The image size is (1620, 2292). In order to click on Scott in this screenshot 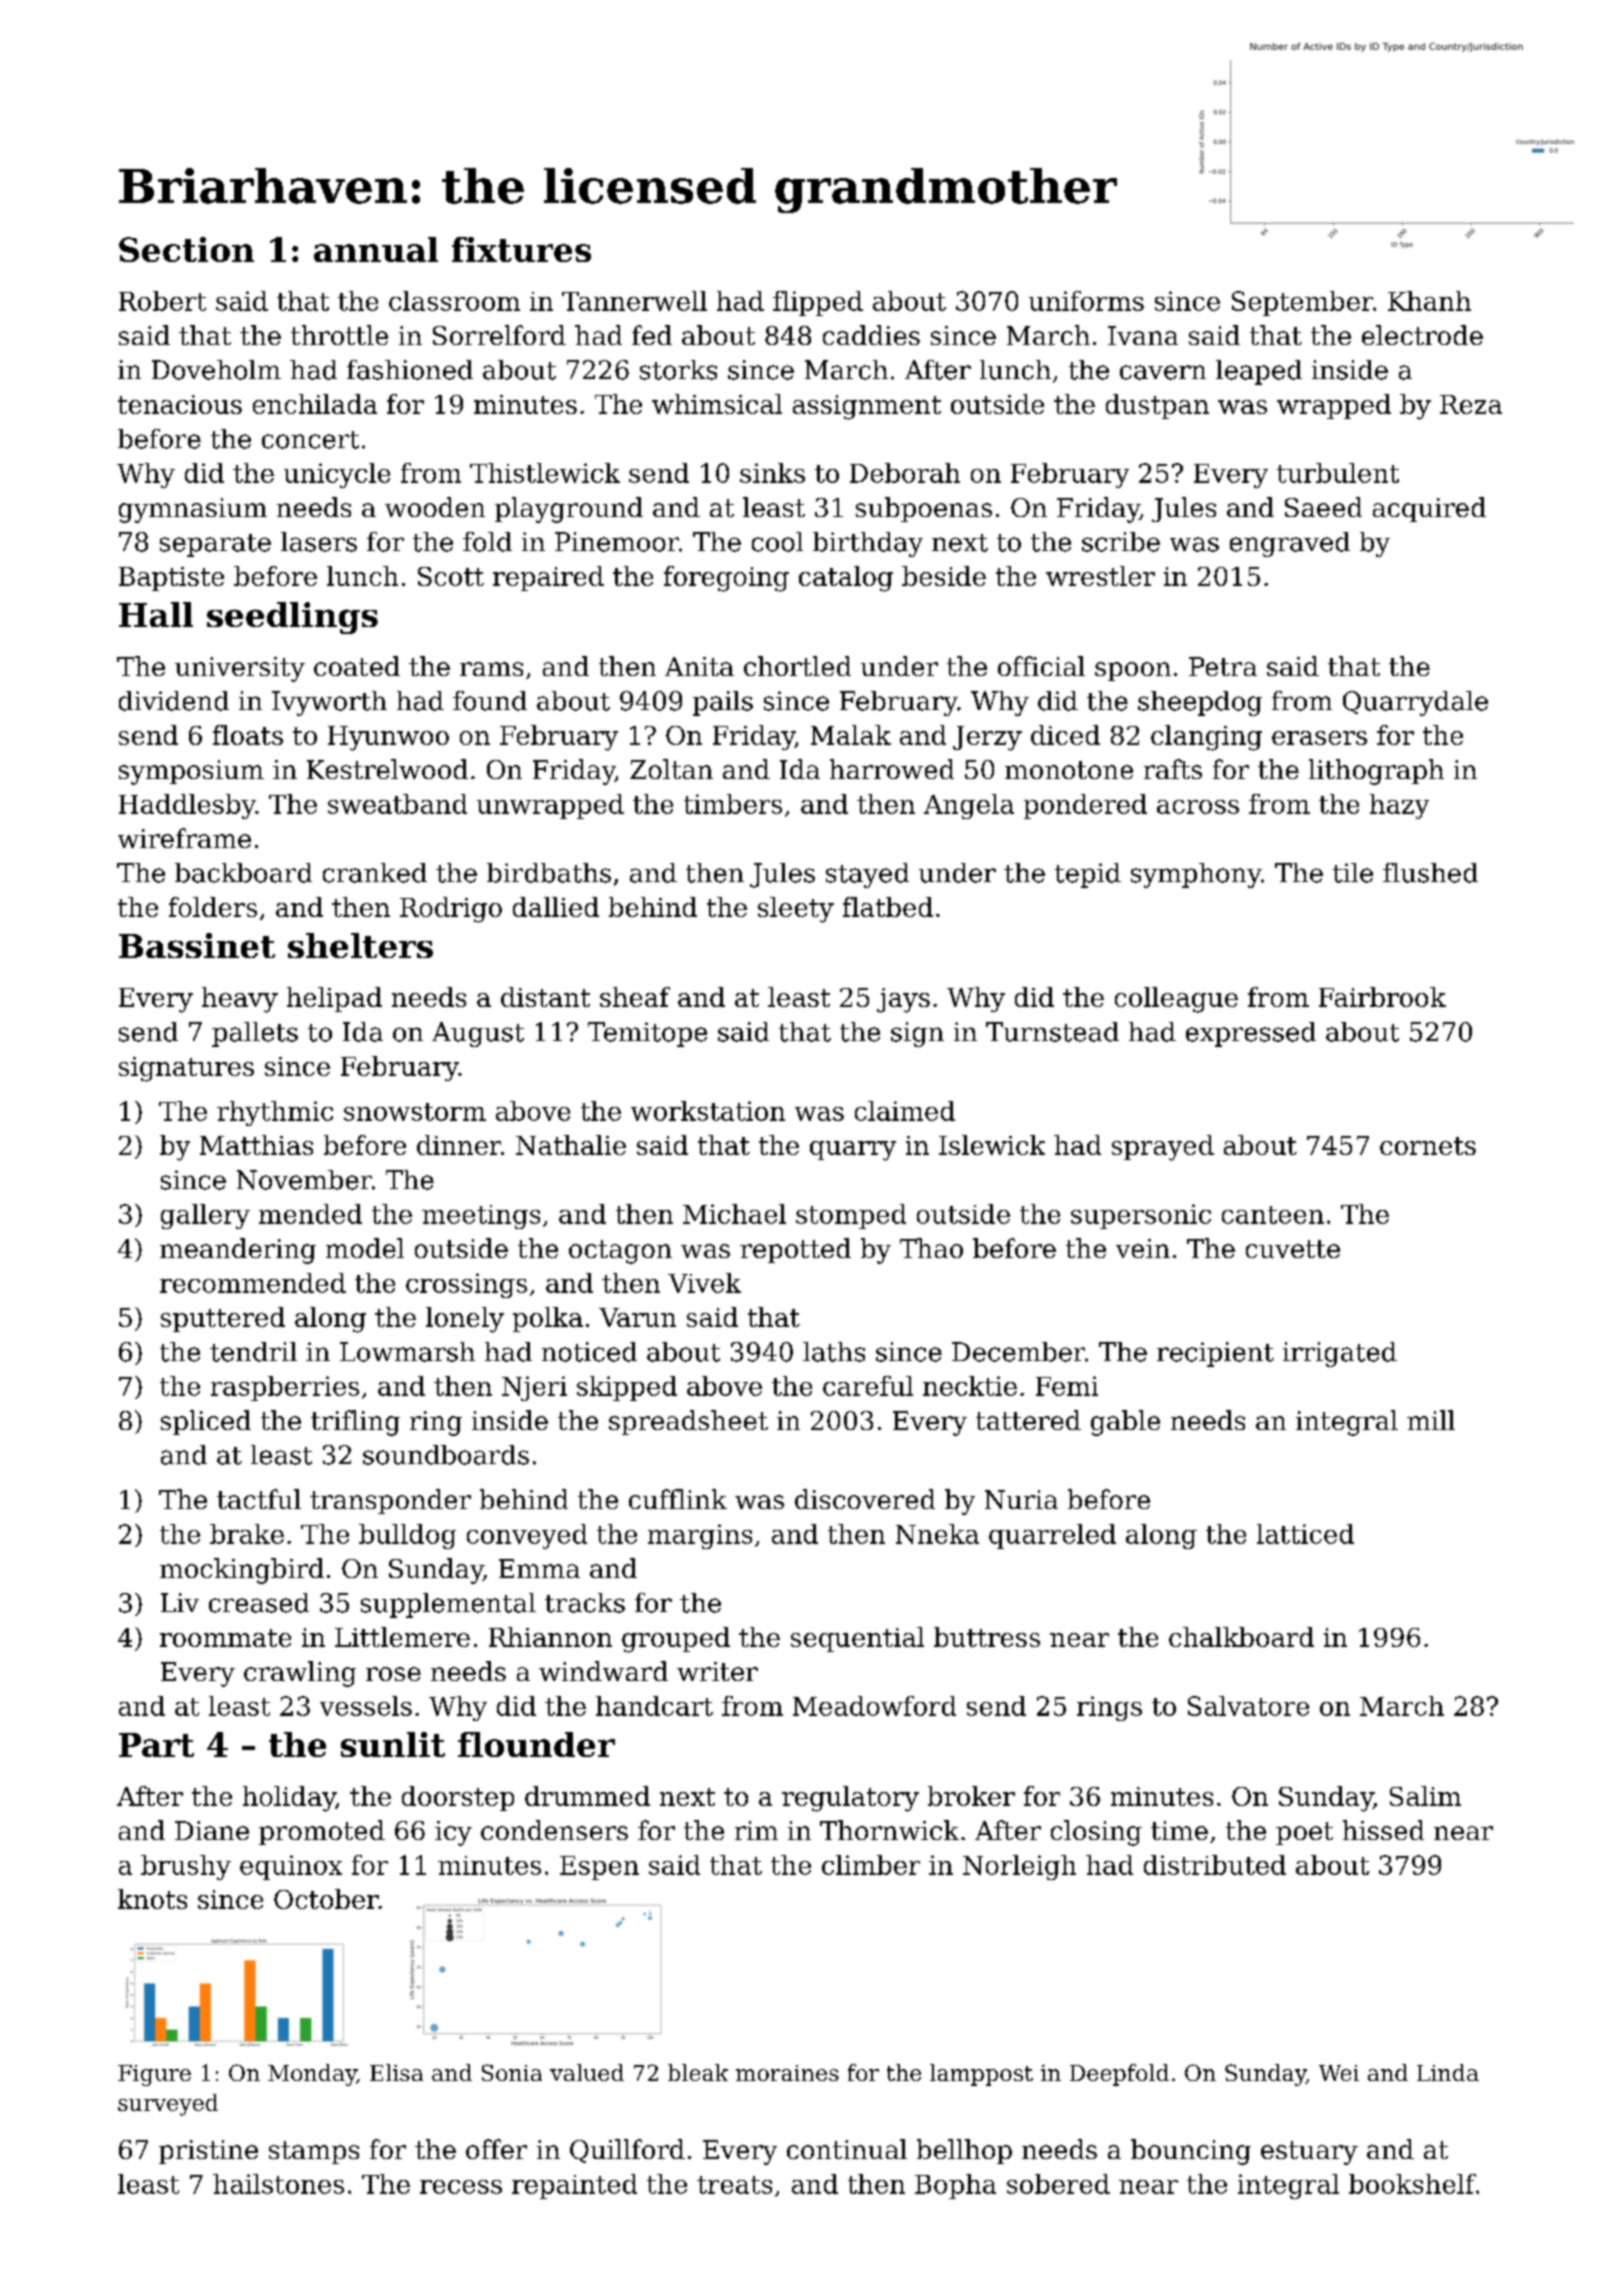, I will do `click(451, 576)`.
